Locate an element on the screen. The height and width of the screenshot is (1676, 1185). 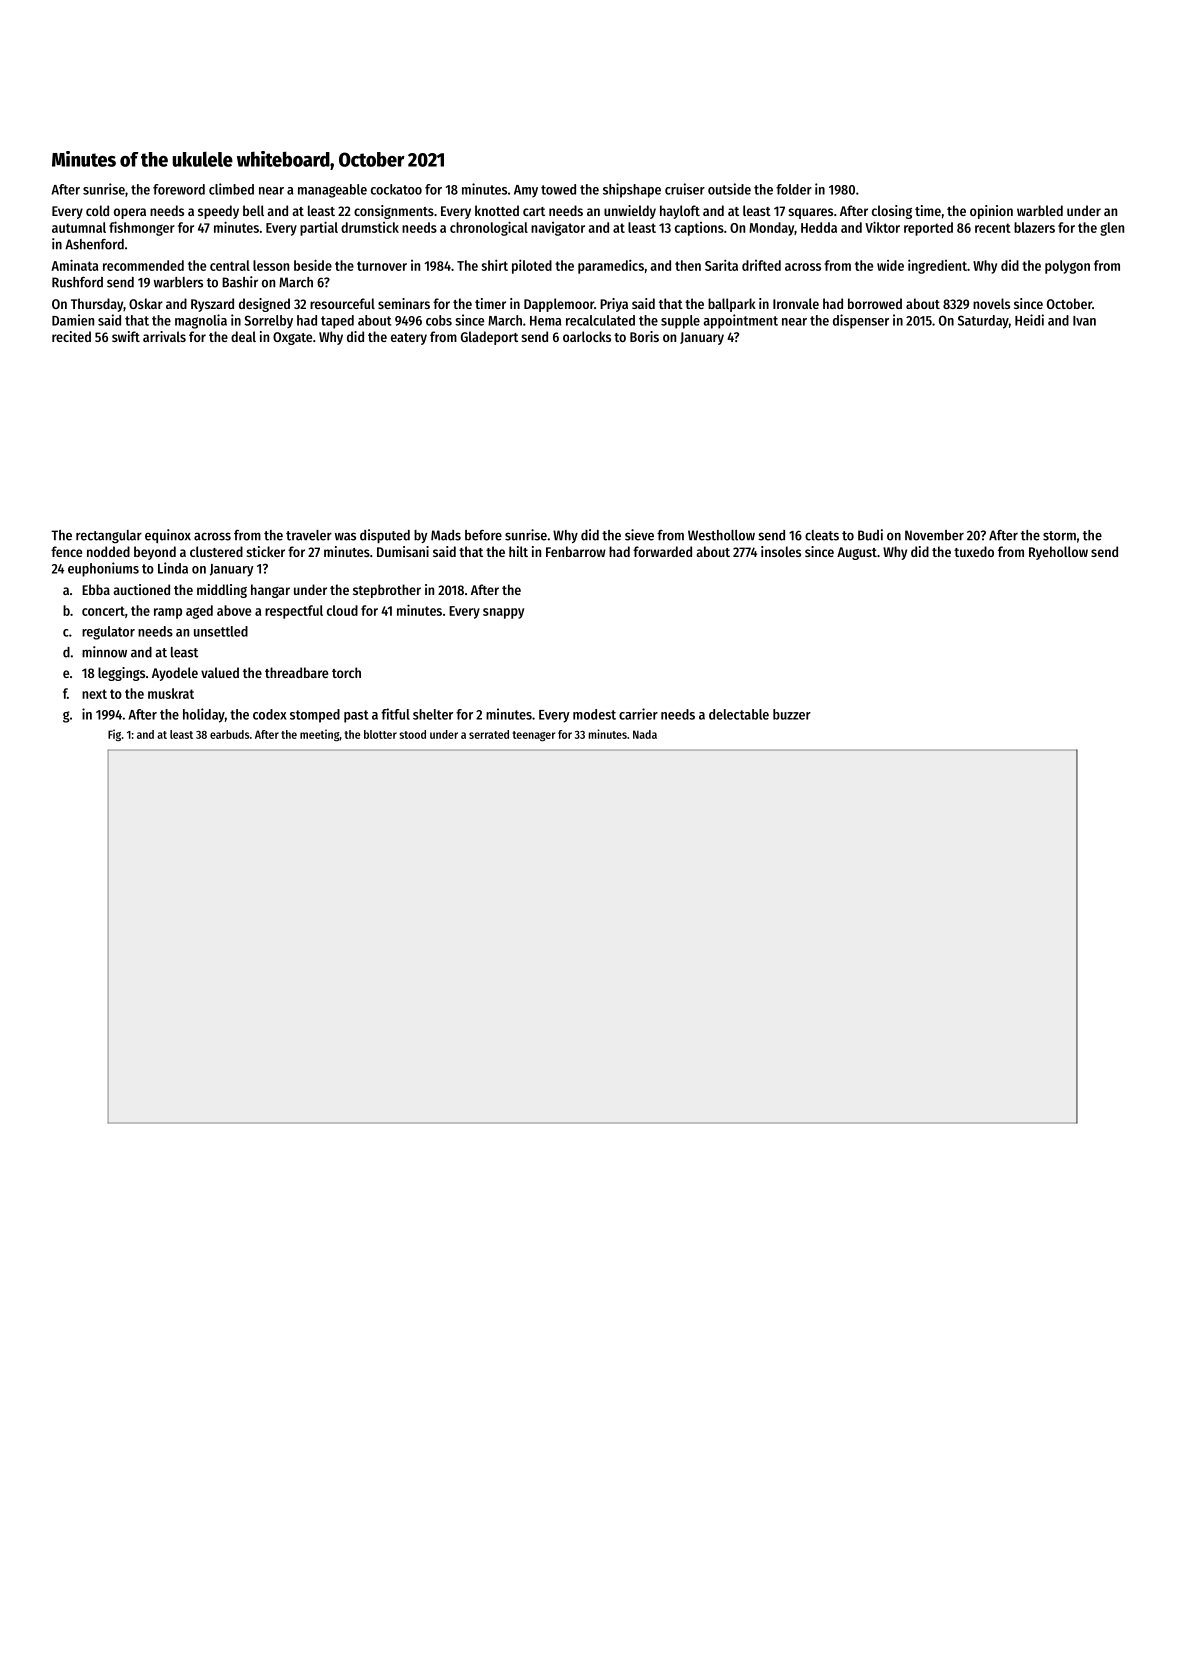
cart is located at coordinates (534, 211).
